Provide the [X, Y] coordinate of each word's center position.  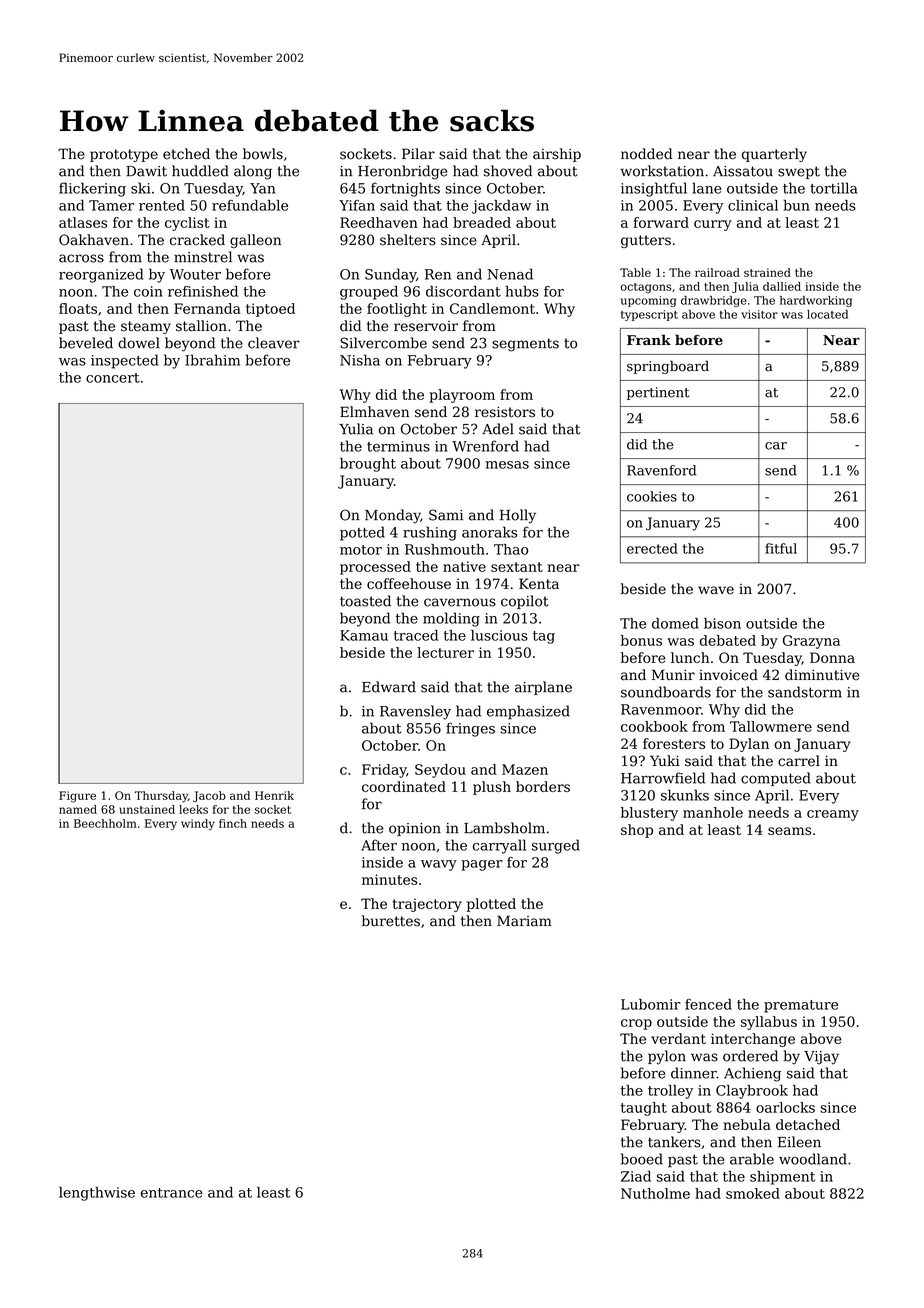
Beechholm [105, 823]
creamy [833, 815]
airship [557, 155]
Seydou [440, 771]
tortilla [833, 188]
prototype [124, 155]
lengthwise [97, 1194]
